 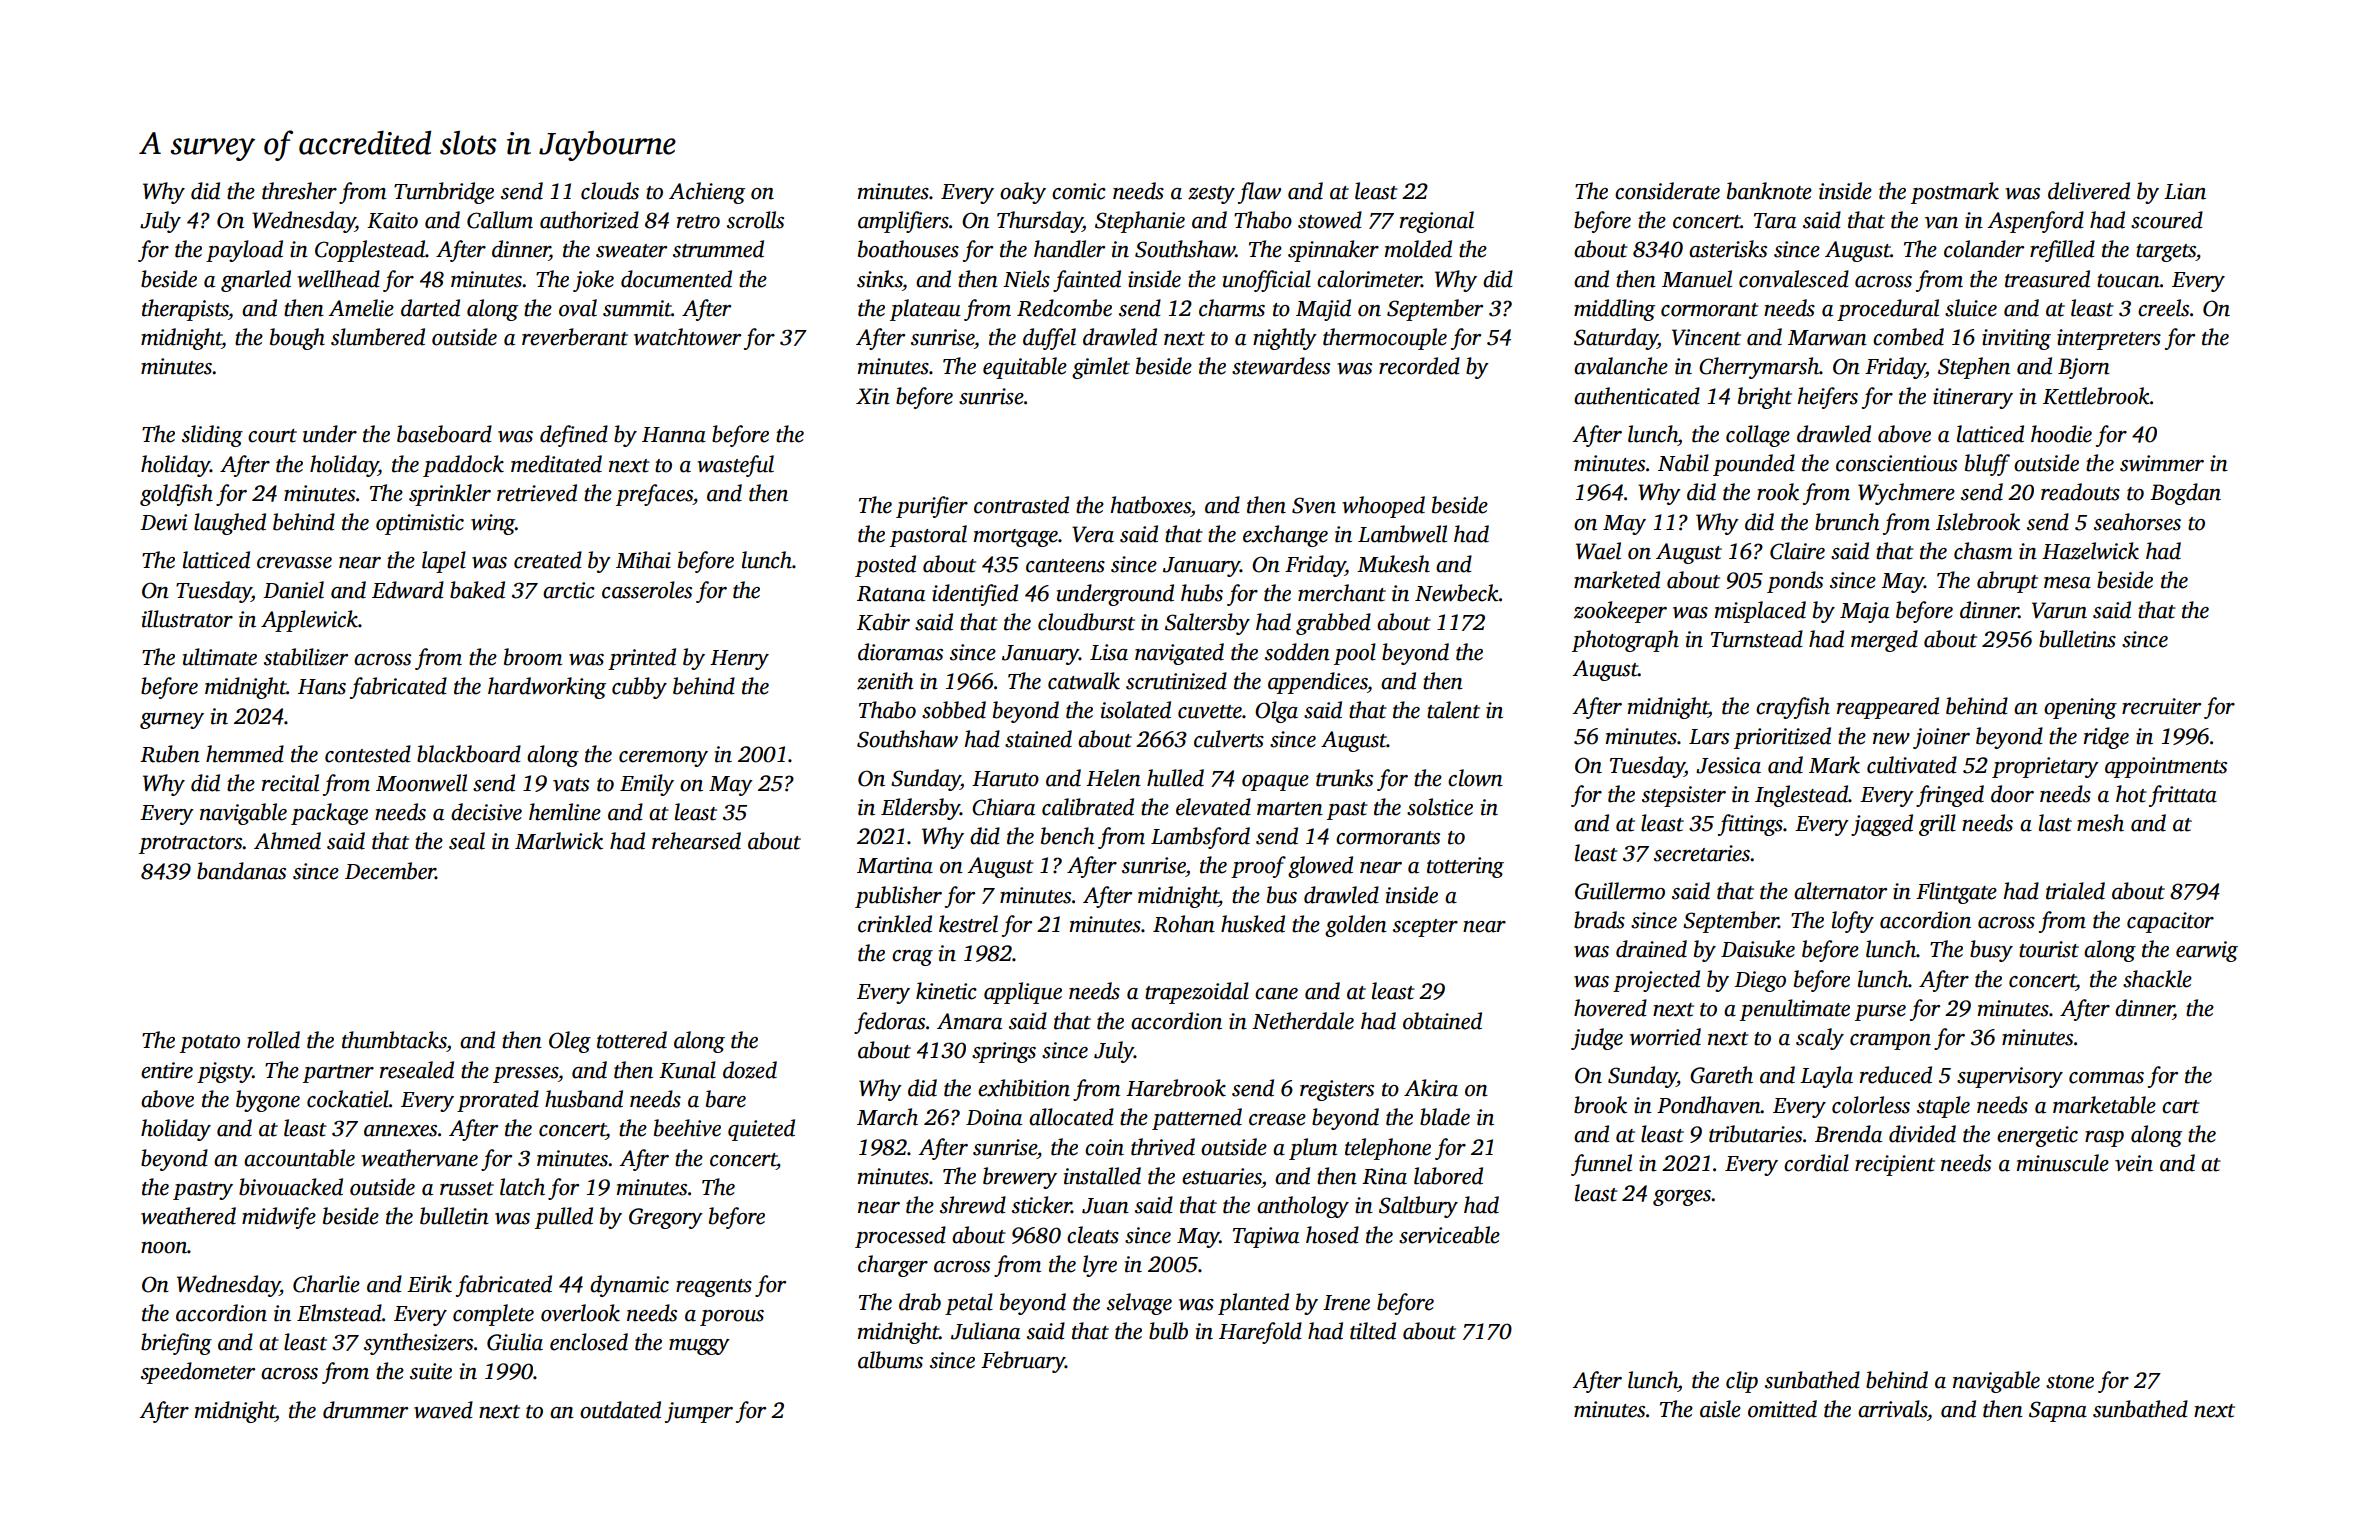 I want to click on stained, so click(x=1038, y=739).
